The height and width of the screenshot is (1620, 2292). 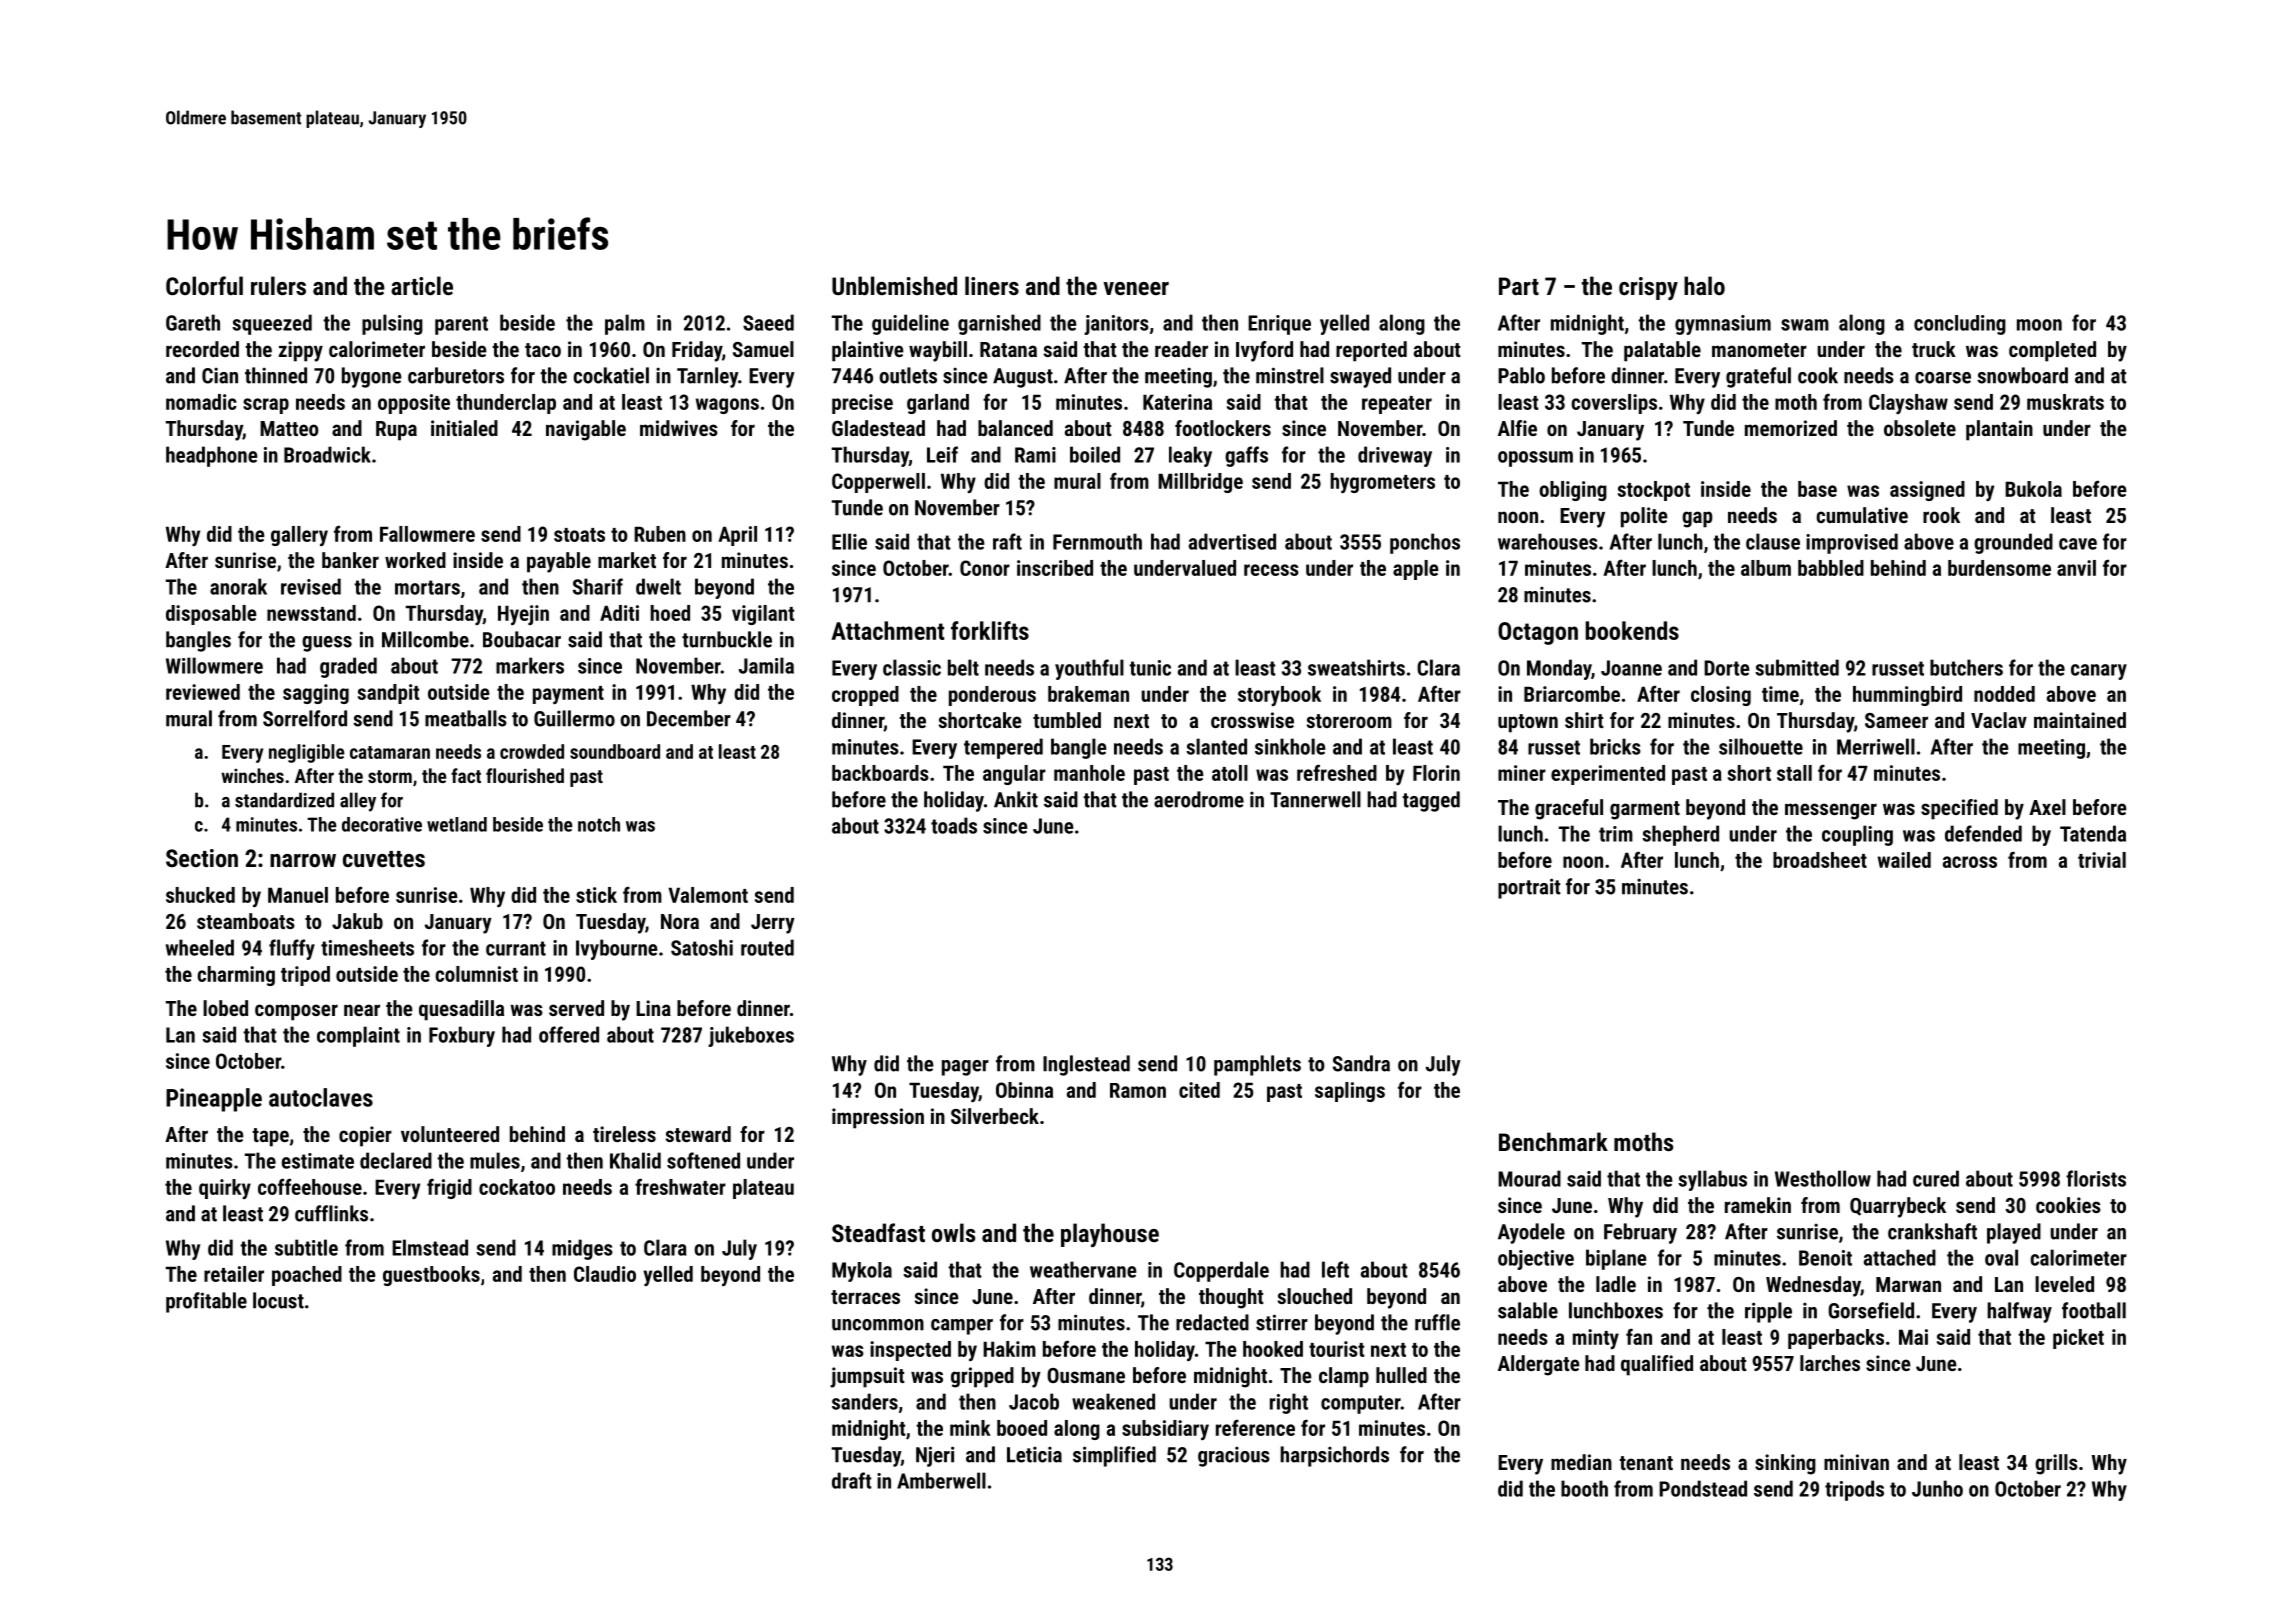 I want to click on frigid, so click(x=449, y=1188).
